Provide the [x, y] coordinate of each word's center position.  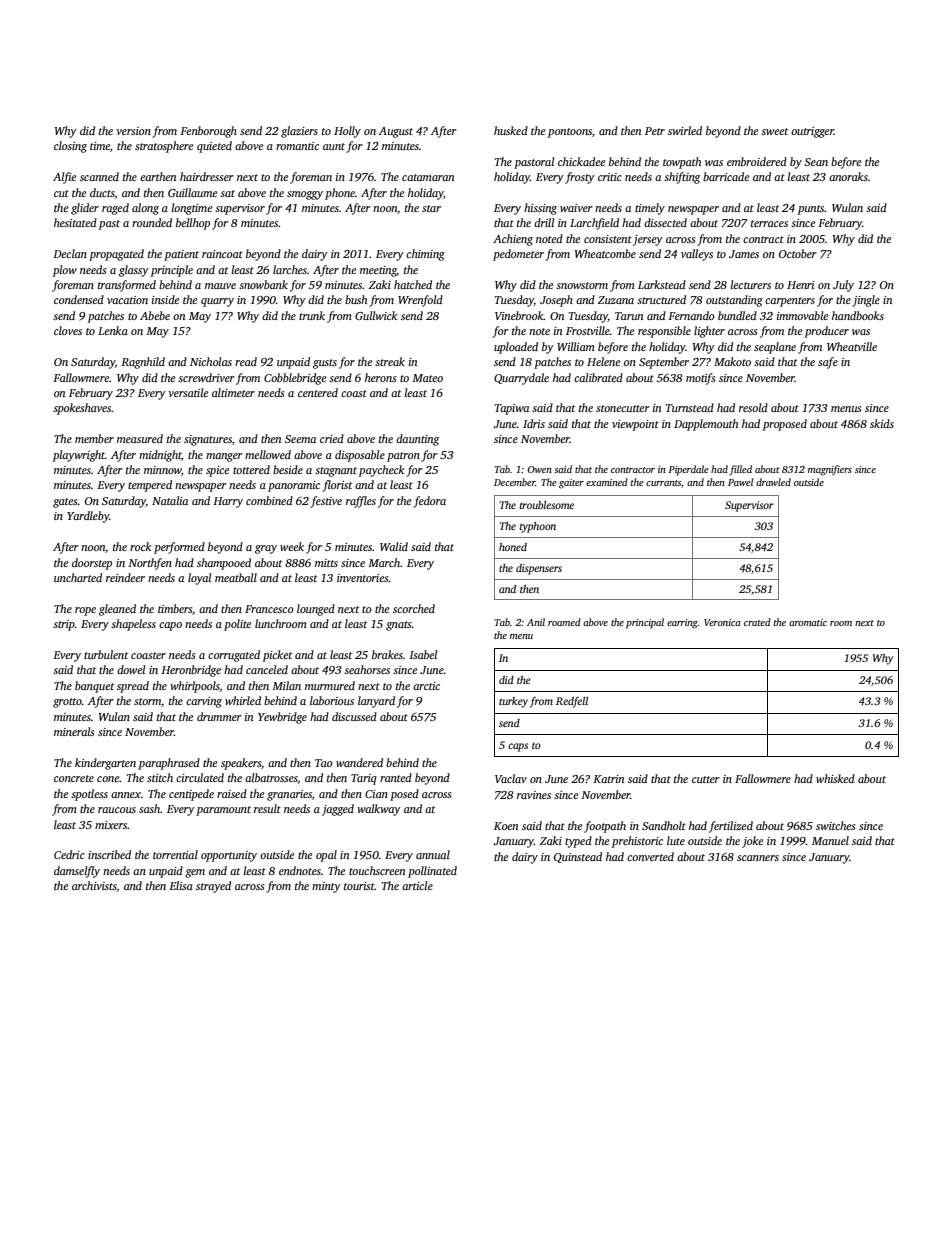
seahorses [367, 669]
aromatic [808, 622]
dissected [665, 222]
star [431, 208]
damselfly [77, 872]
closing [70, 147]
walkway [379, 810]
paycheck [381, 471]
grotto [67, 703]
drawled [773, 482]
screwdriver [206, 377]
